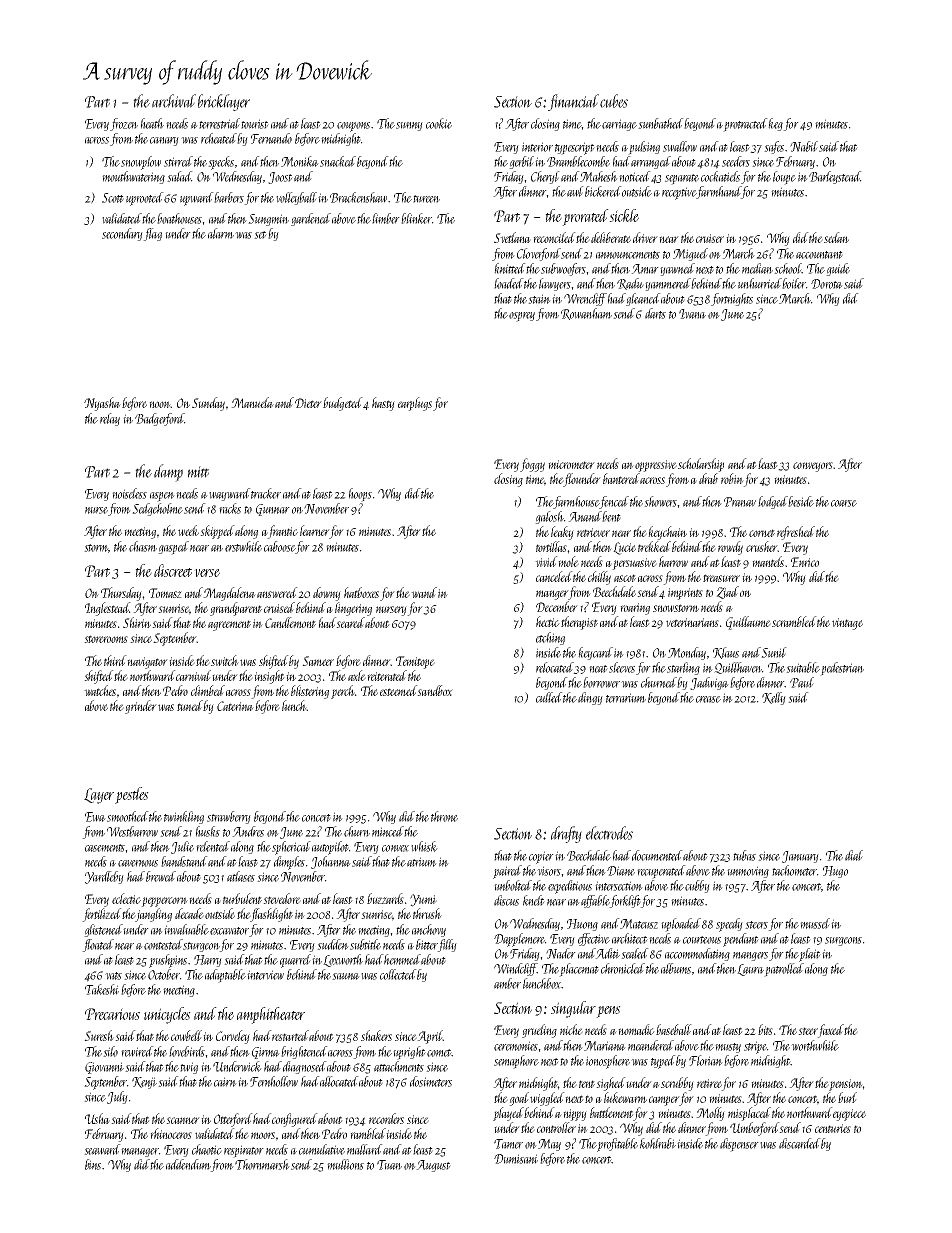  What do you see at coordinates (573, 102) in the screenshot?
I see `financial` at bounding box center [573, 102].
